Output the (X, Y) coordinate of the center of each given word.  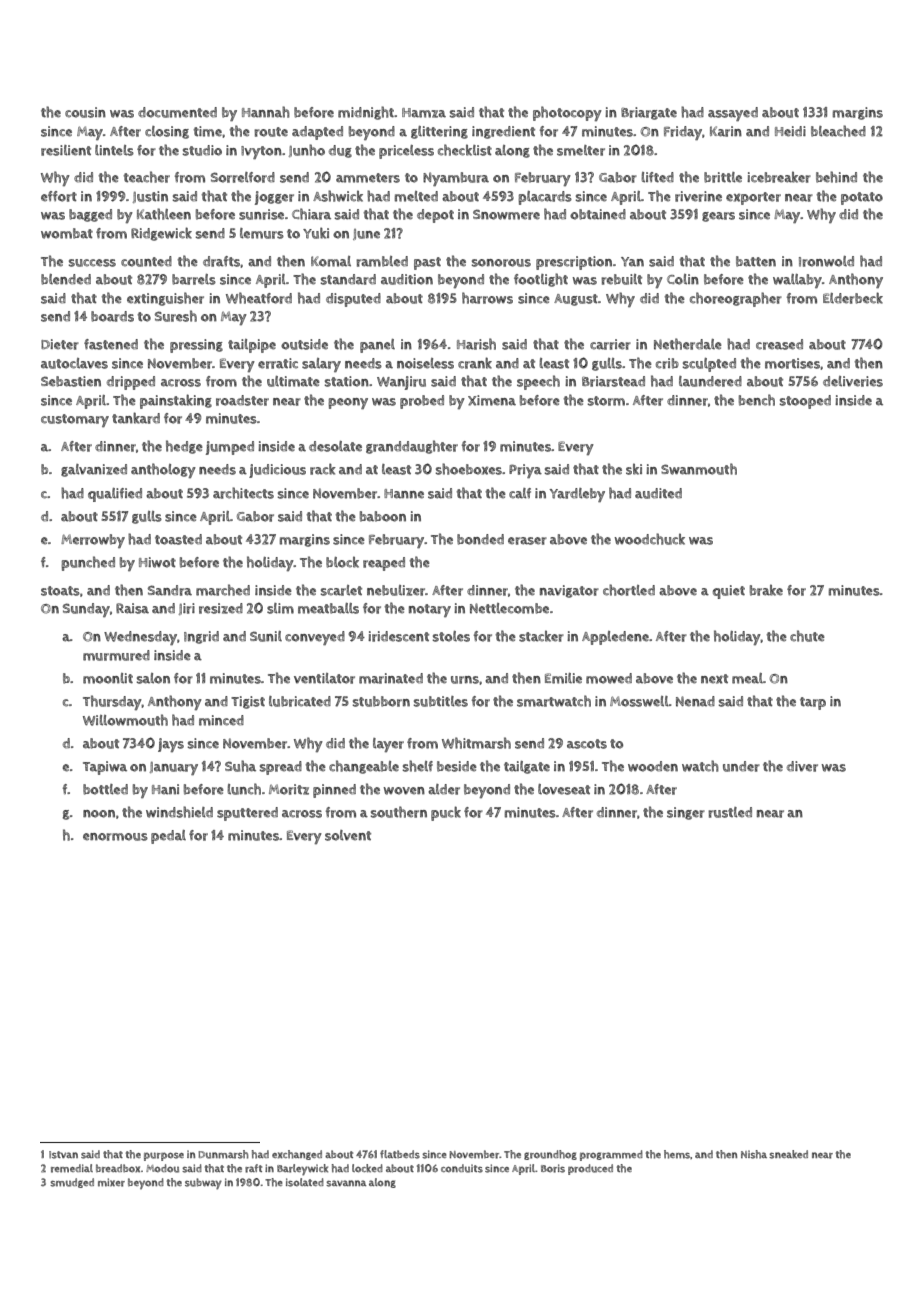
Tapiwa (105, 768)
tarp (813, 703)
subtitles (441, 701)
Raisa (132, 608)
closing (167, 132)
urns (465, 680)
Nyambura (456, 179)
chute (807, 636)
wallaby (797, 281)
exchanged (297, 1155)
